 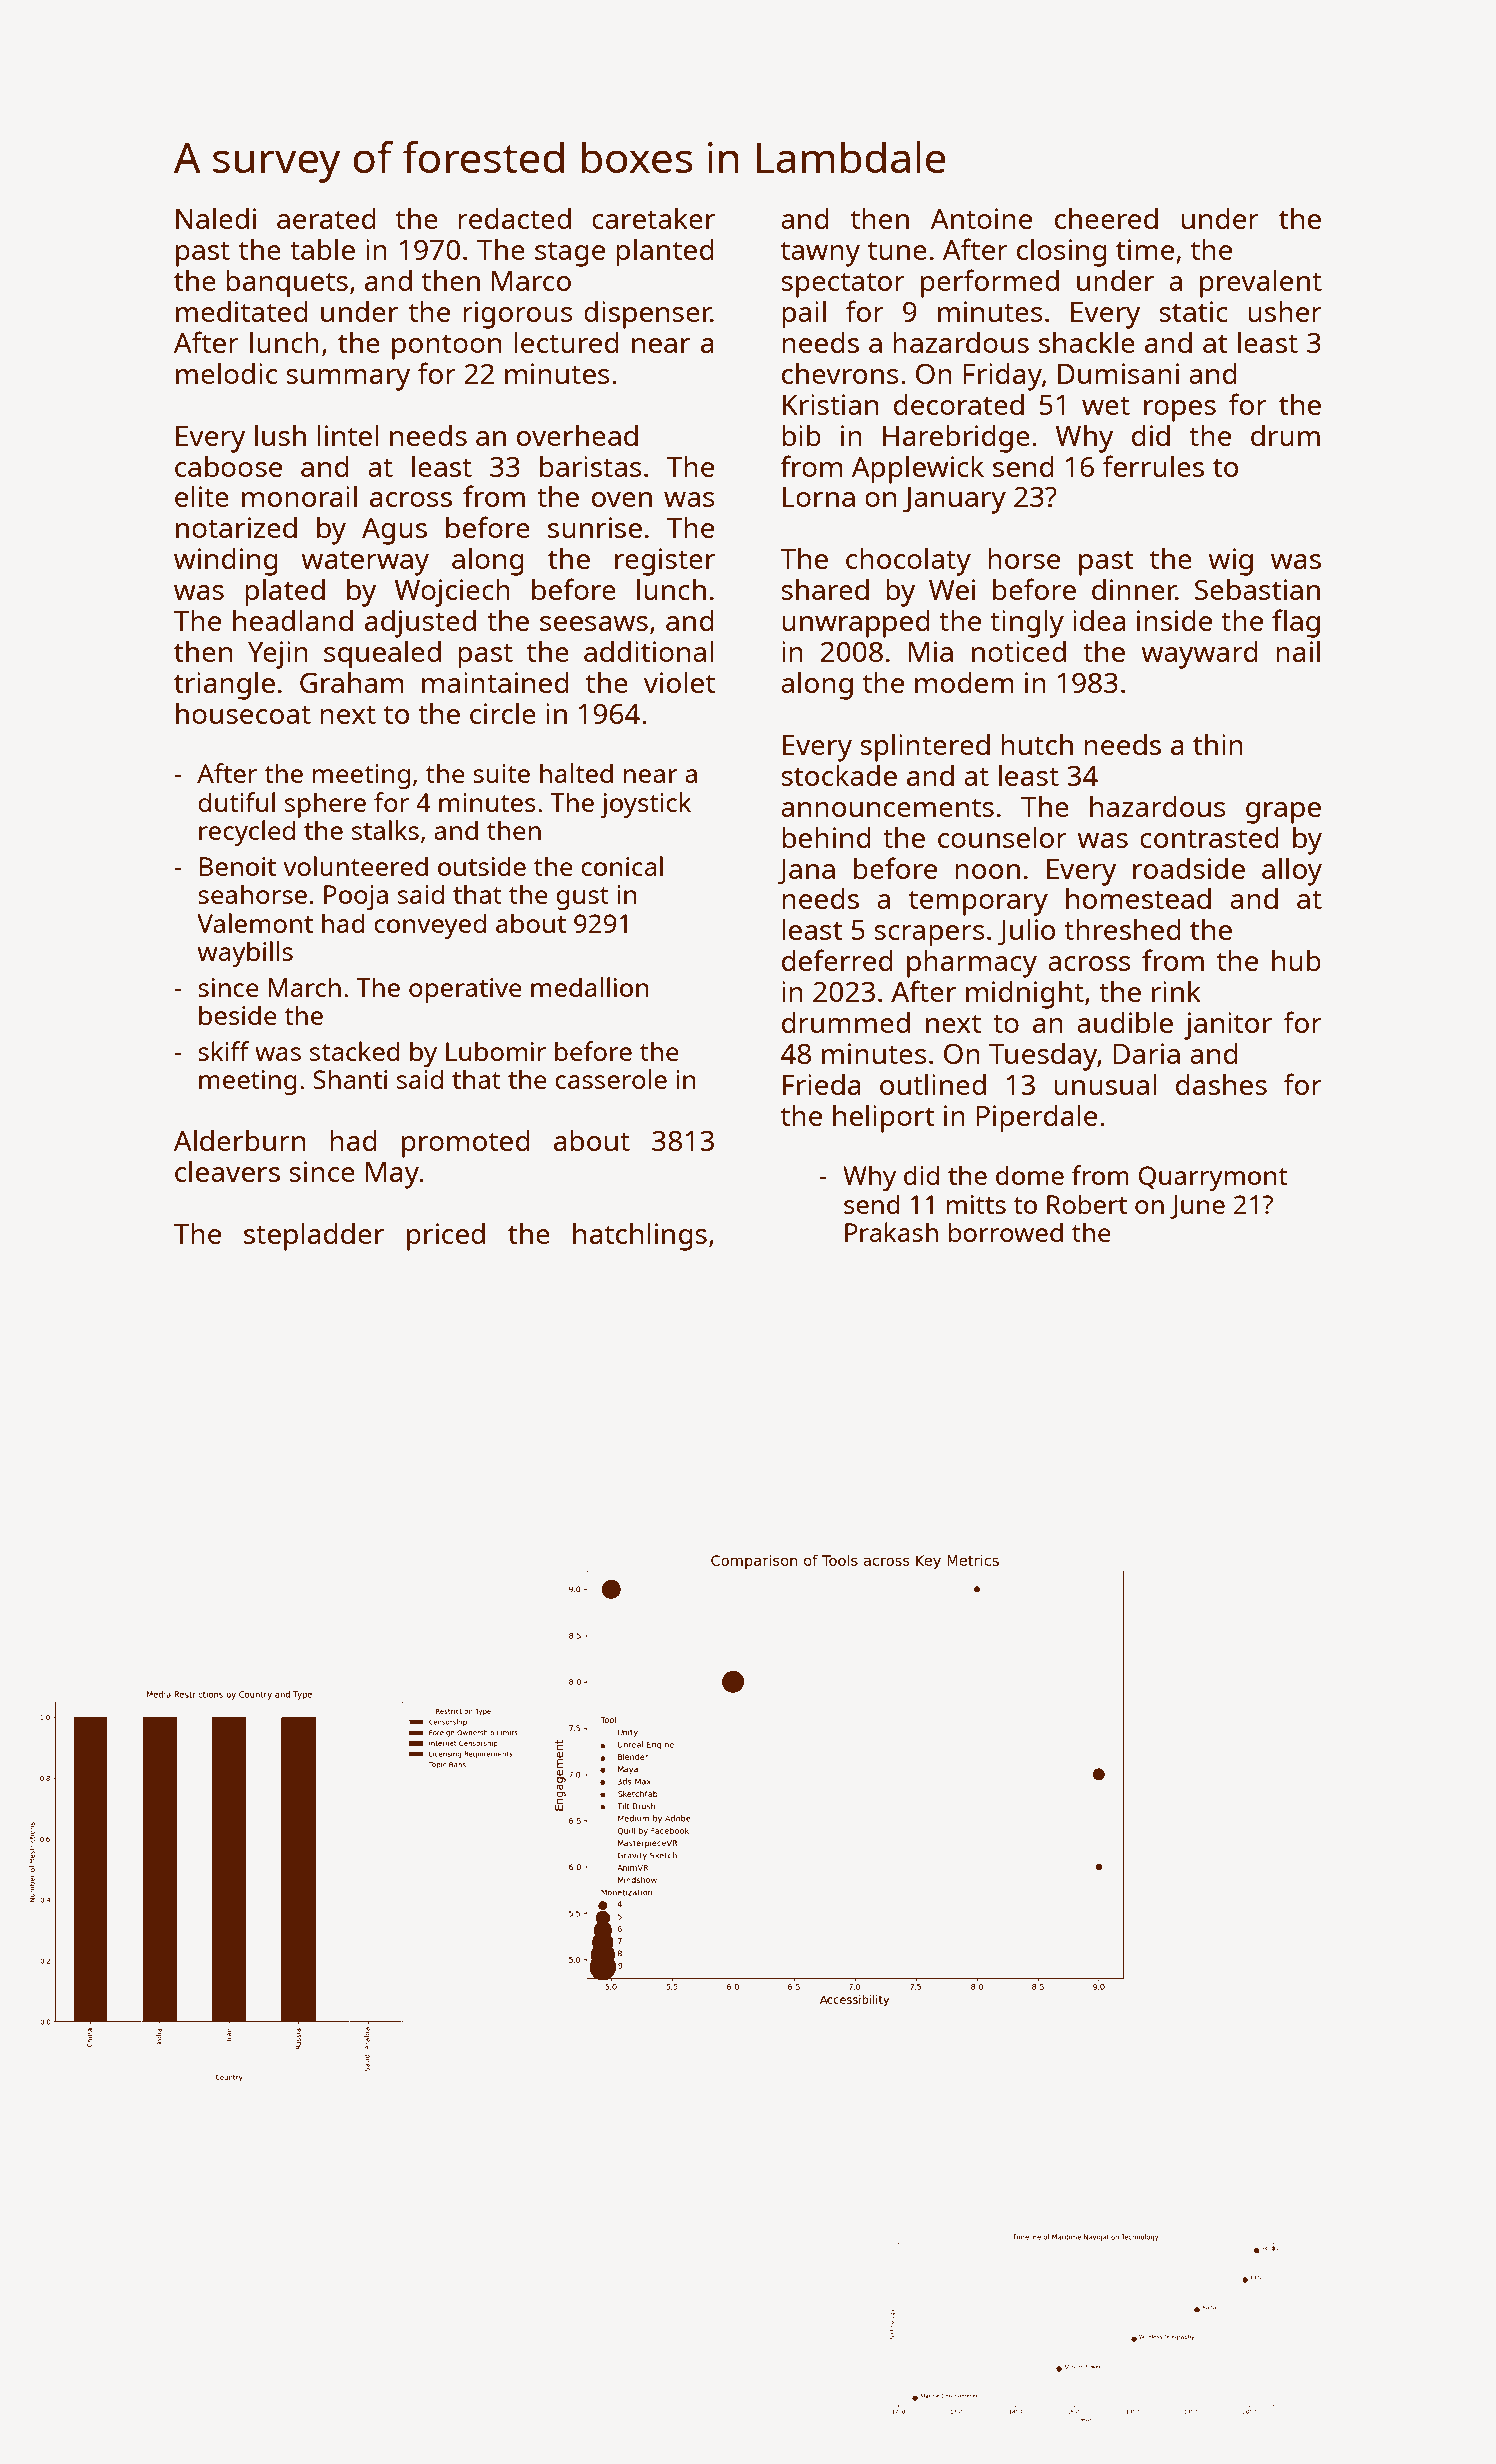 What do you see at coordinates (897, 250) in the screenshot?
I see `tune` at bounding box center [897, 250].
